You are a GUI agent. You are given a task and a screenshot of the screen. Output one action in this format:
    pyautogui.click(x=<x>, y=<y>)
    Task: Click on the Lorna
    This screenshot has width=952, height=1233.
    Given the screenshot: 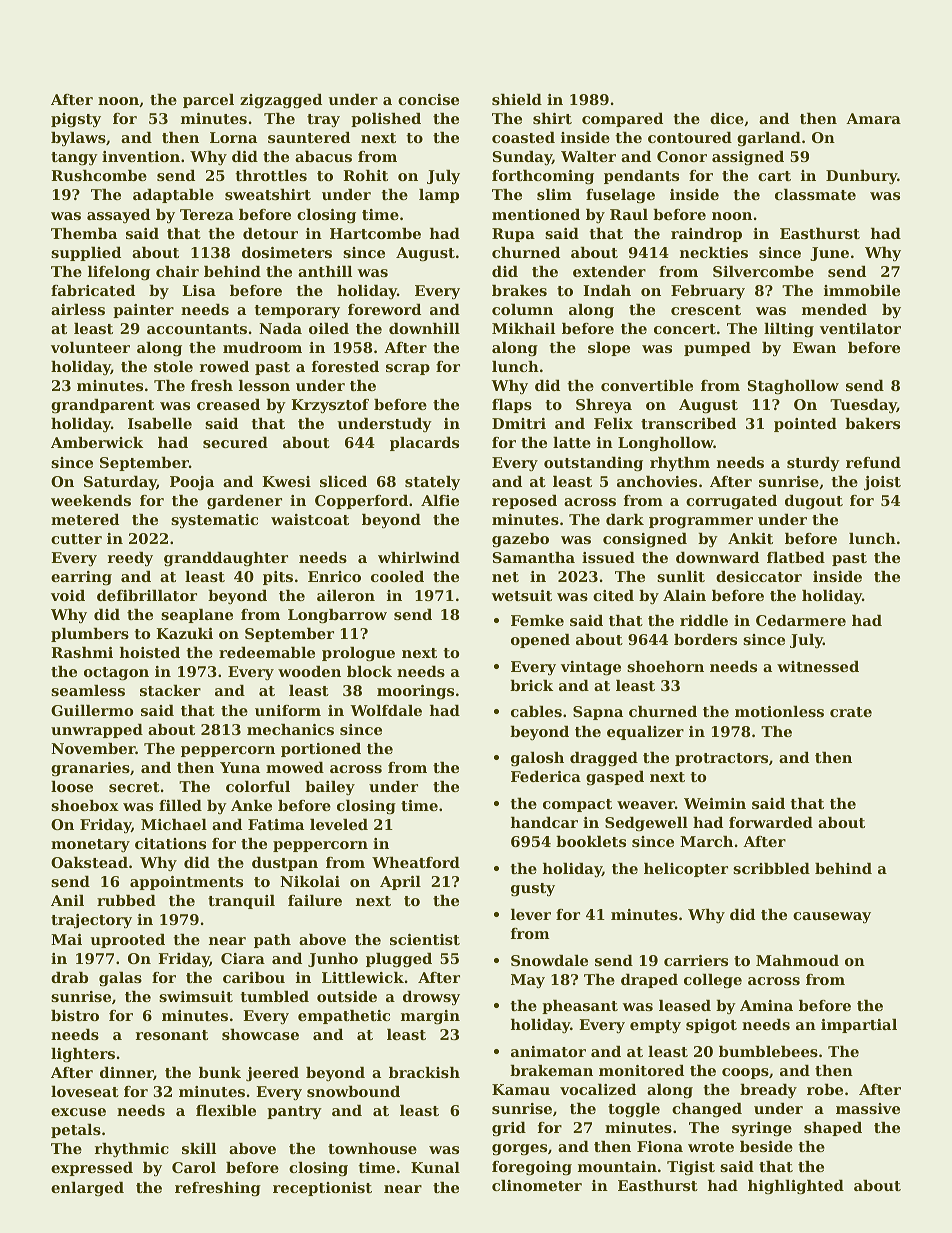 What is the action you would take?
    pyautogui.click(x=233, y=137)
